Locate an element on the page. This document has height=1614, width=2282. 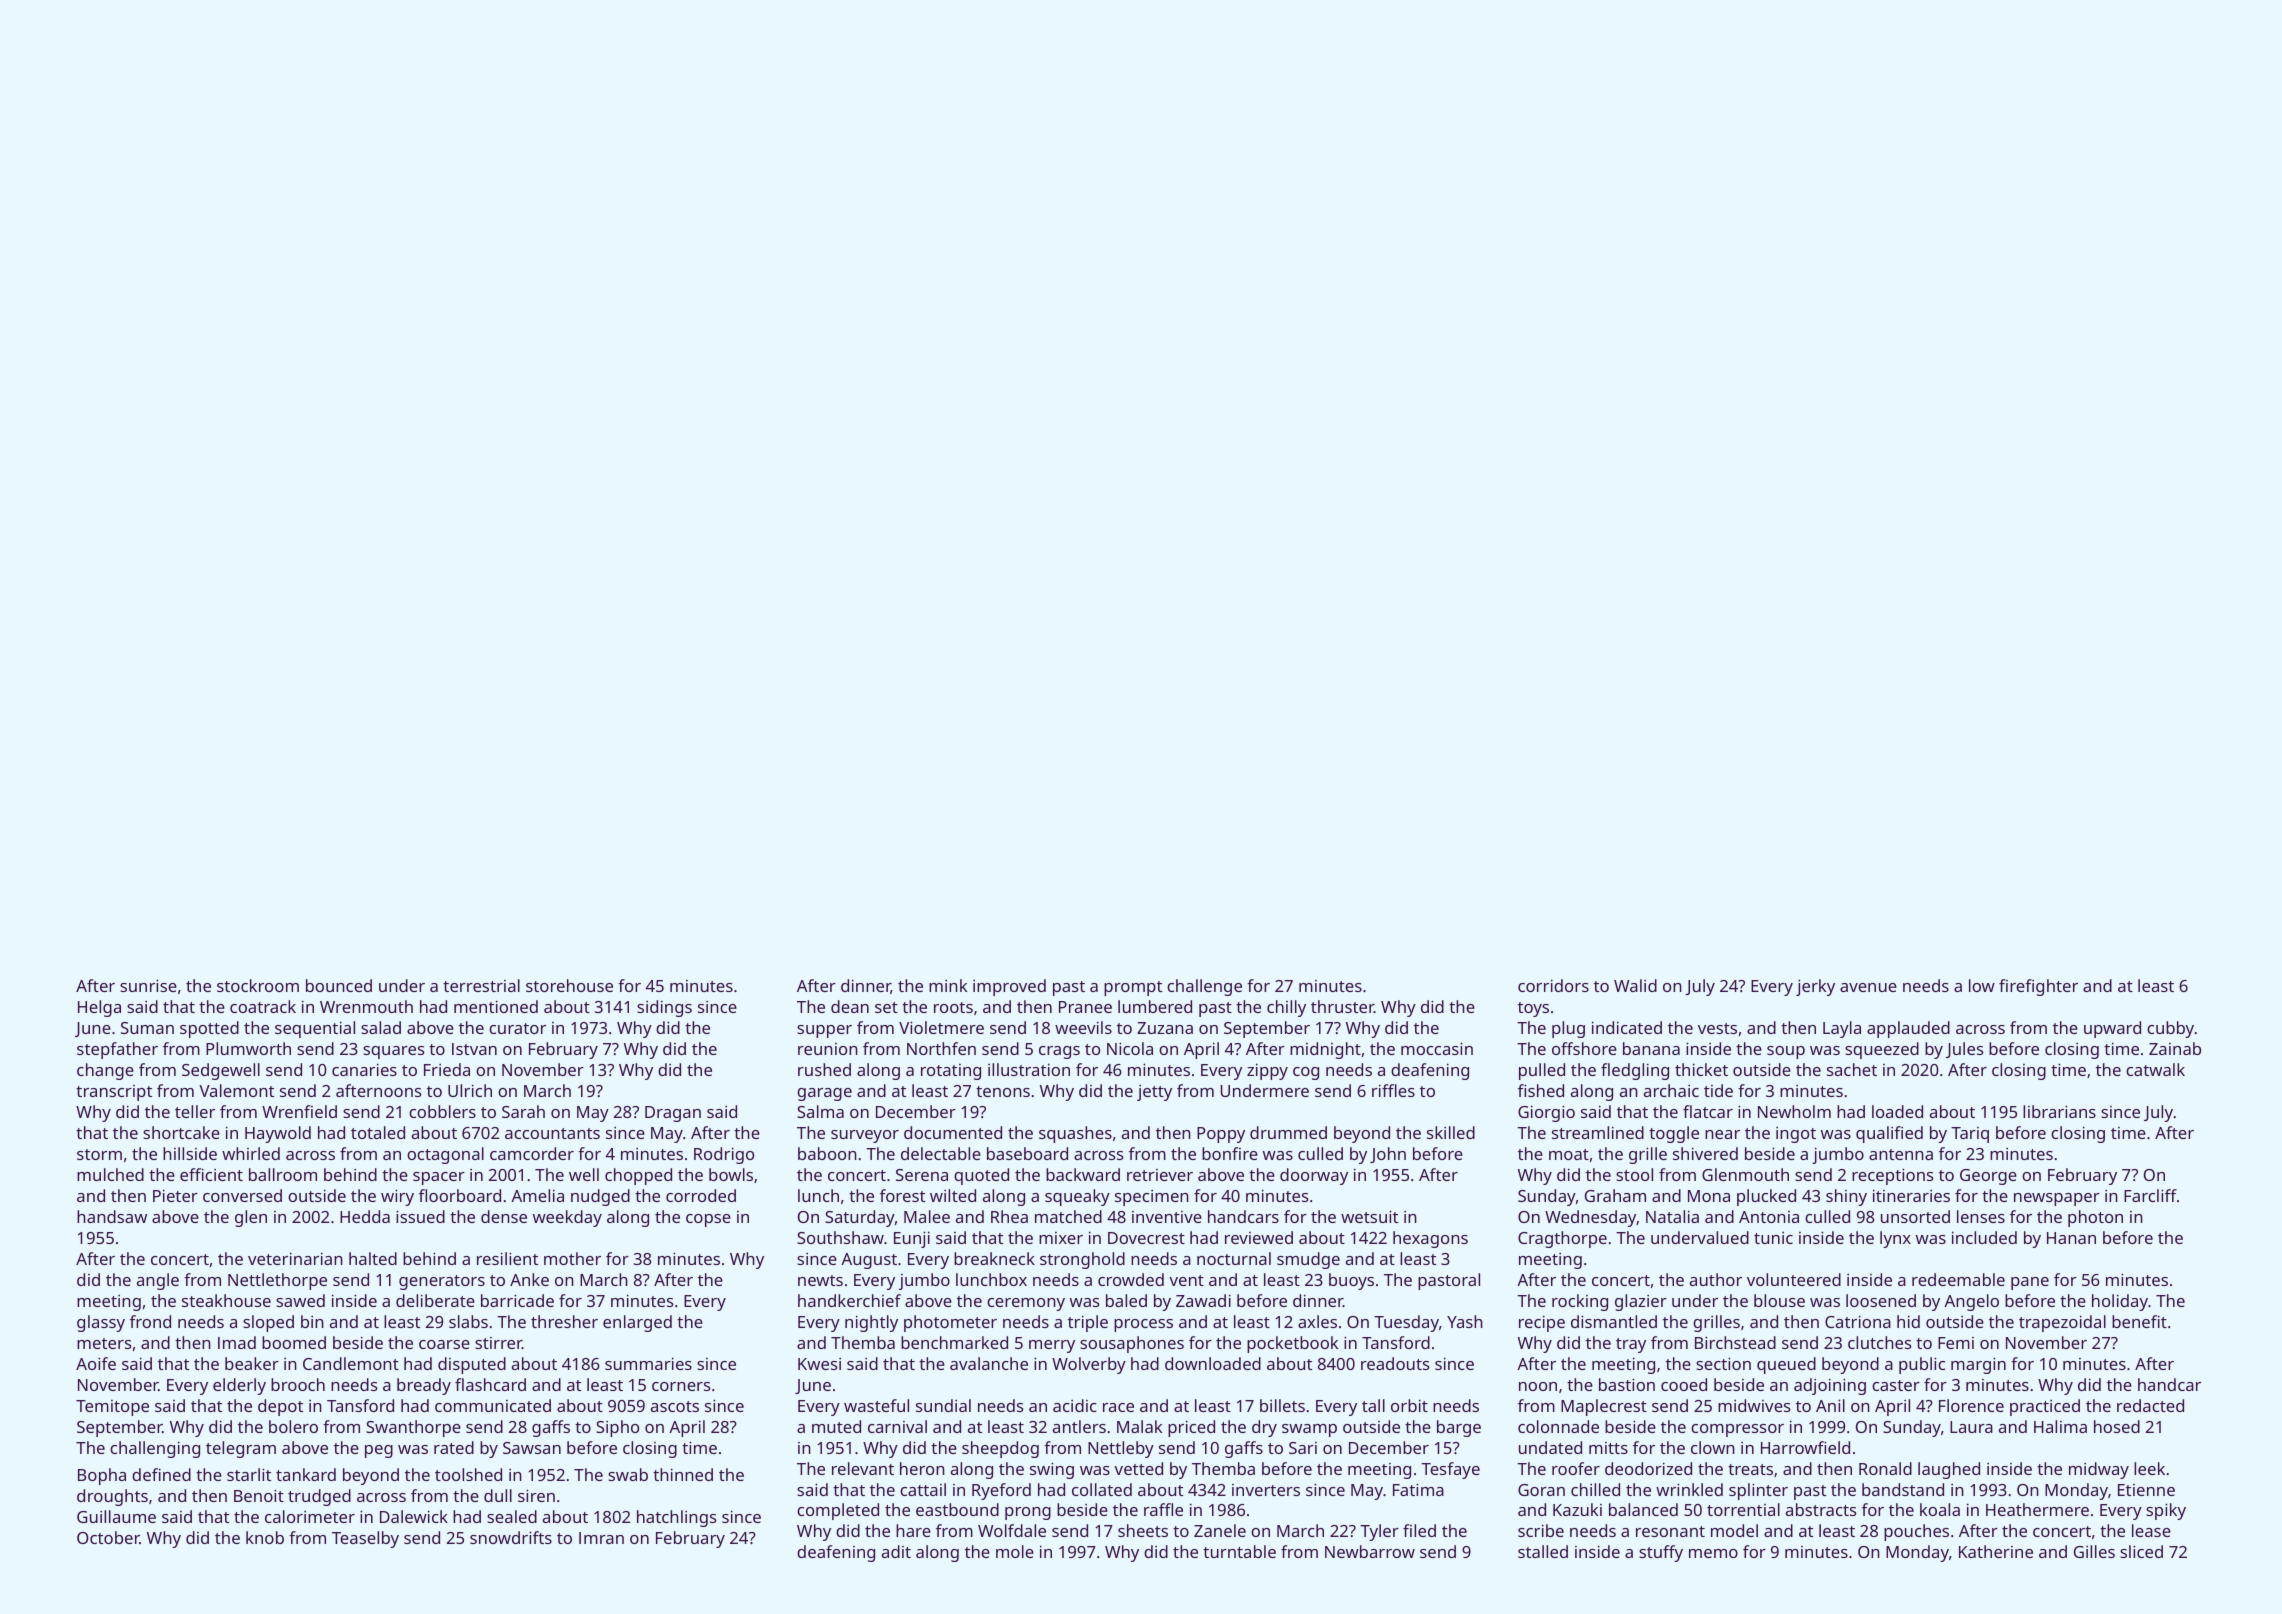
redacted is located at coordinates (2150, 1405).
